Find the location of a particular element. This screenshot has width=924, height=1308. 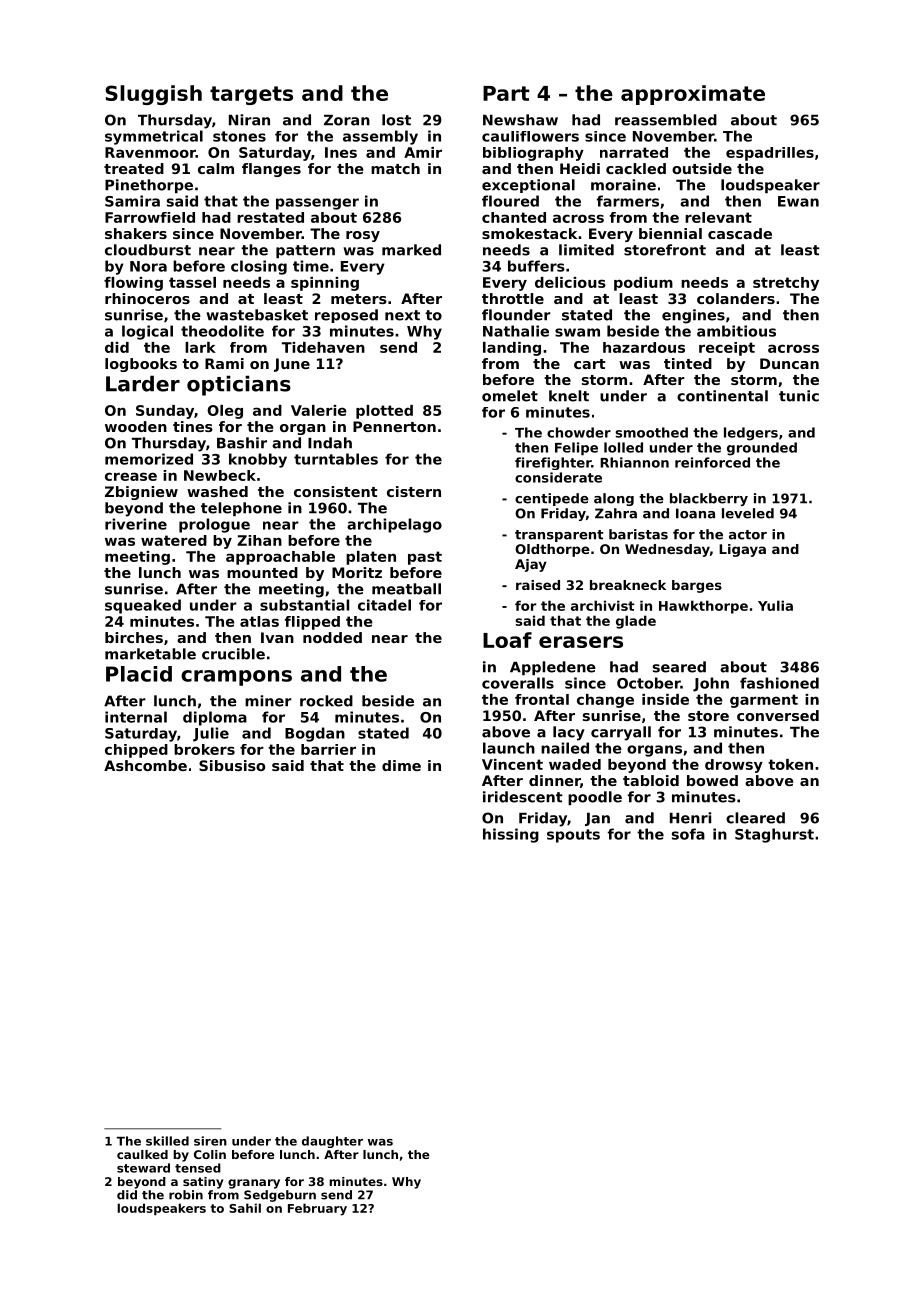

skilled is located at coordinates (167, 1141).
